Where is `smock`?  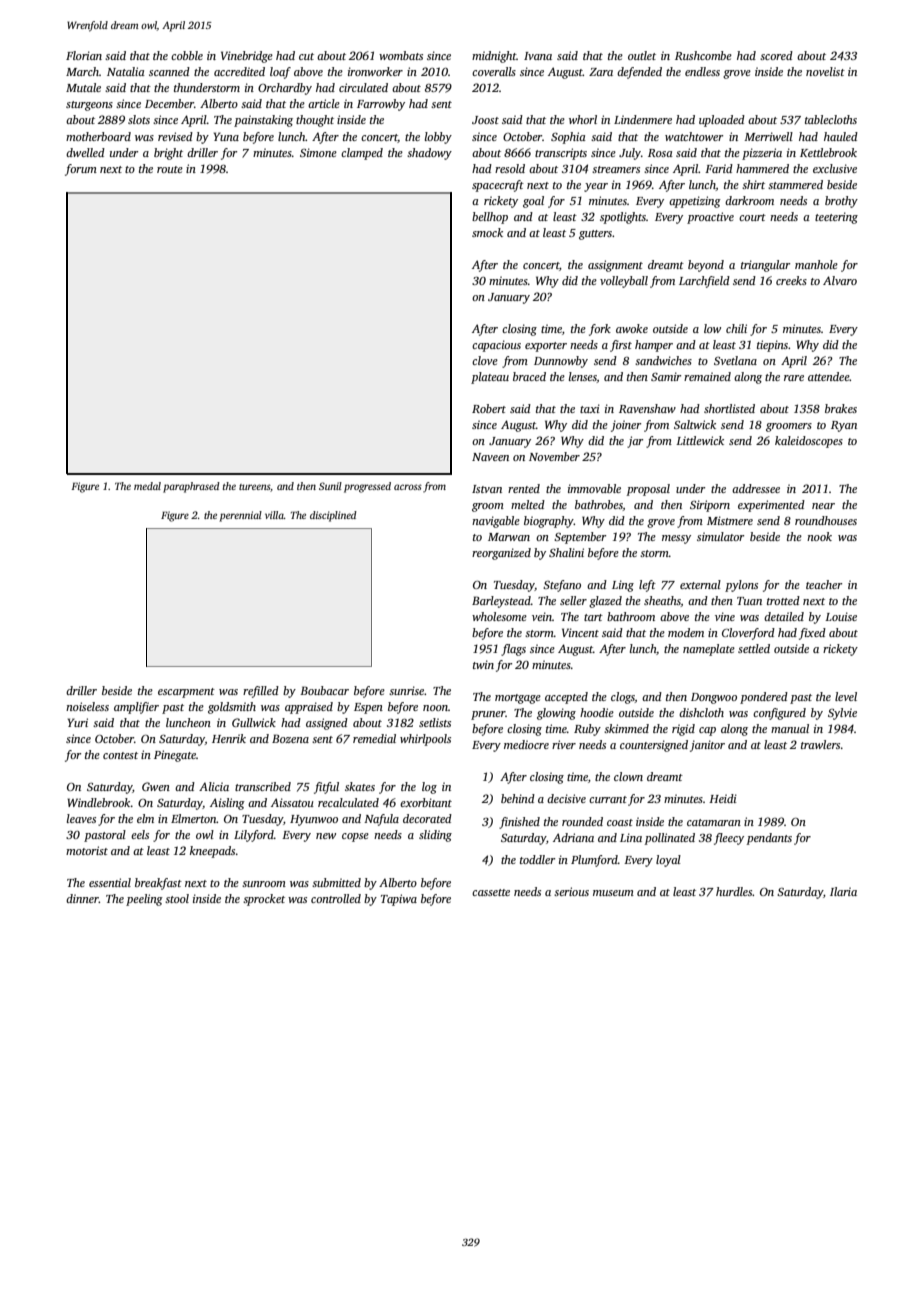
smock is located at coordinates (487, 232).
